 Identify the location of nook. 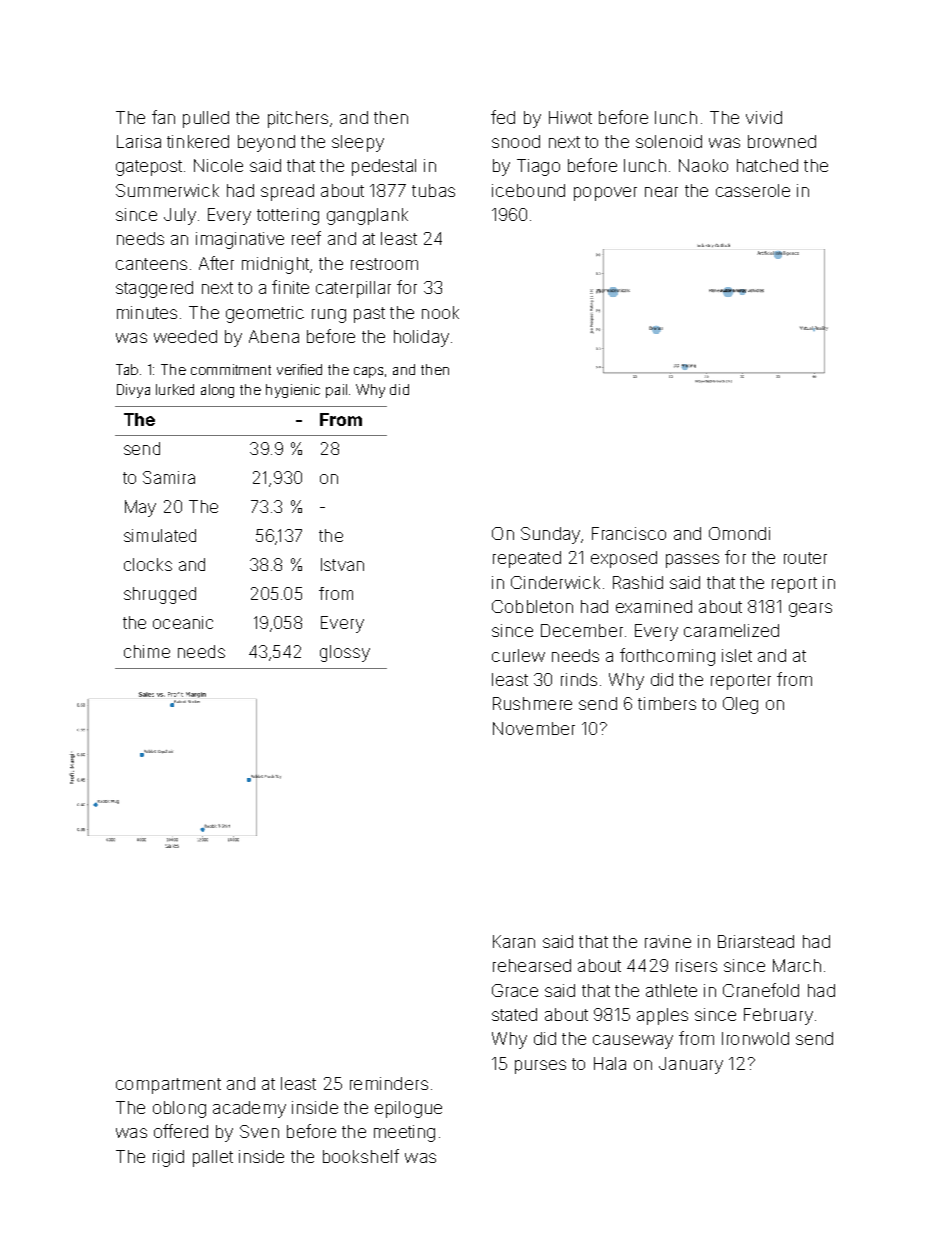
(440, 312).
